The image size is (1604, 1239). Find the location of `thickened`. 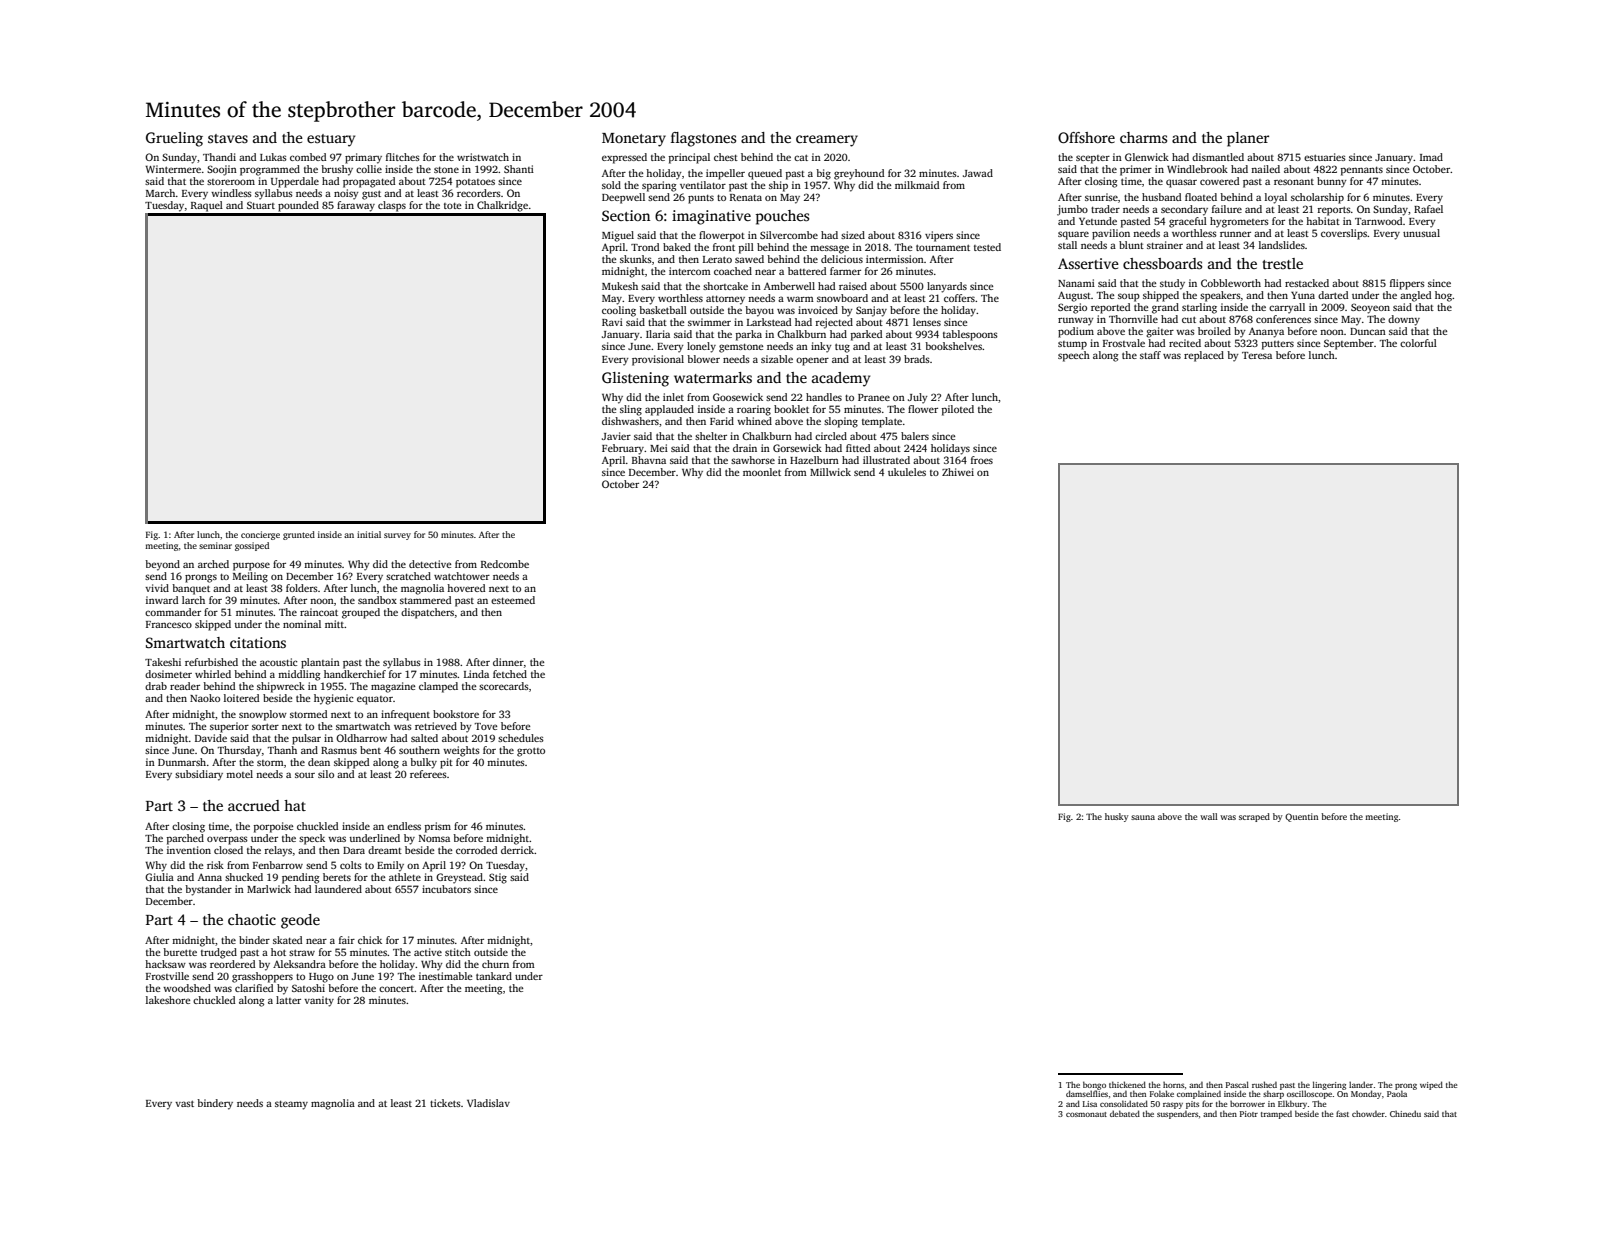

thickened is located at coordinates (1127, 1084).
